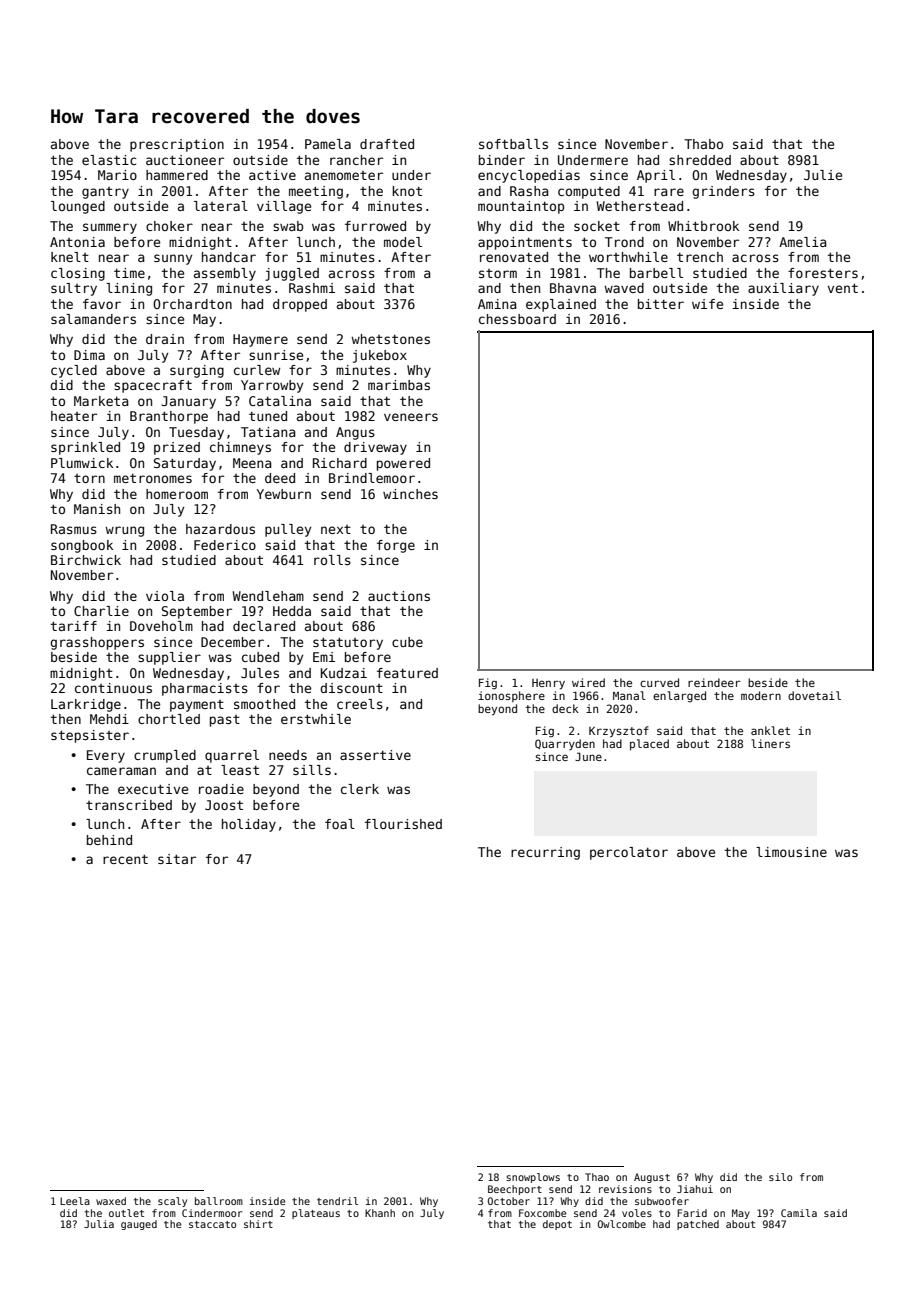 This page has height=1308, width=924. I want to click on veneers, so click(411, 417).
